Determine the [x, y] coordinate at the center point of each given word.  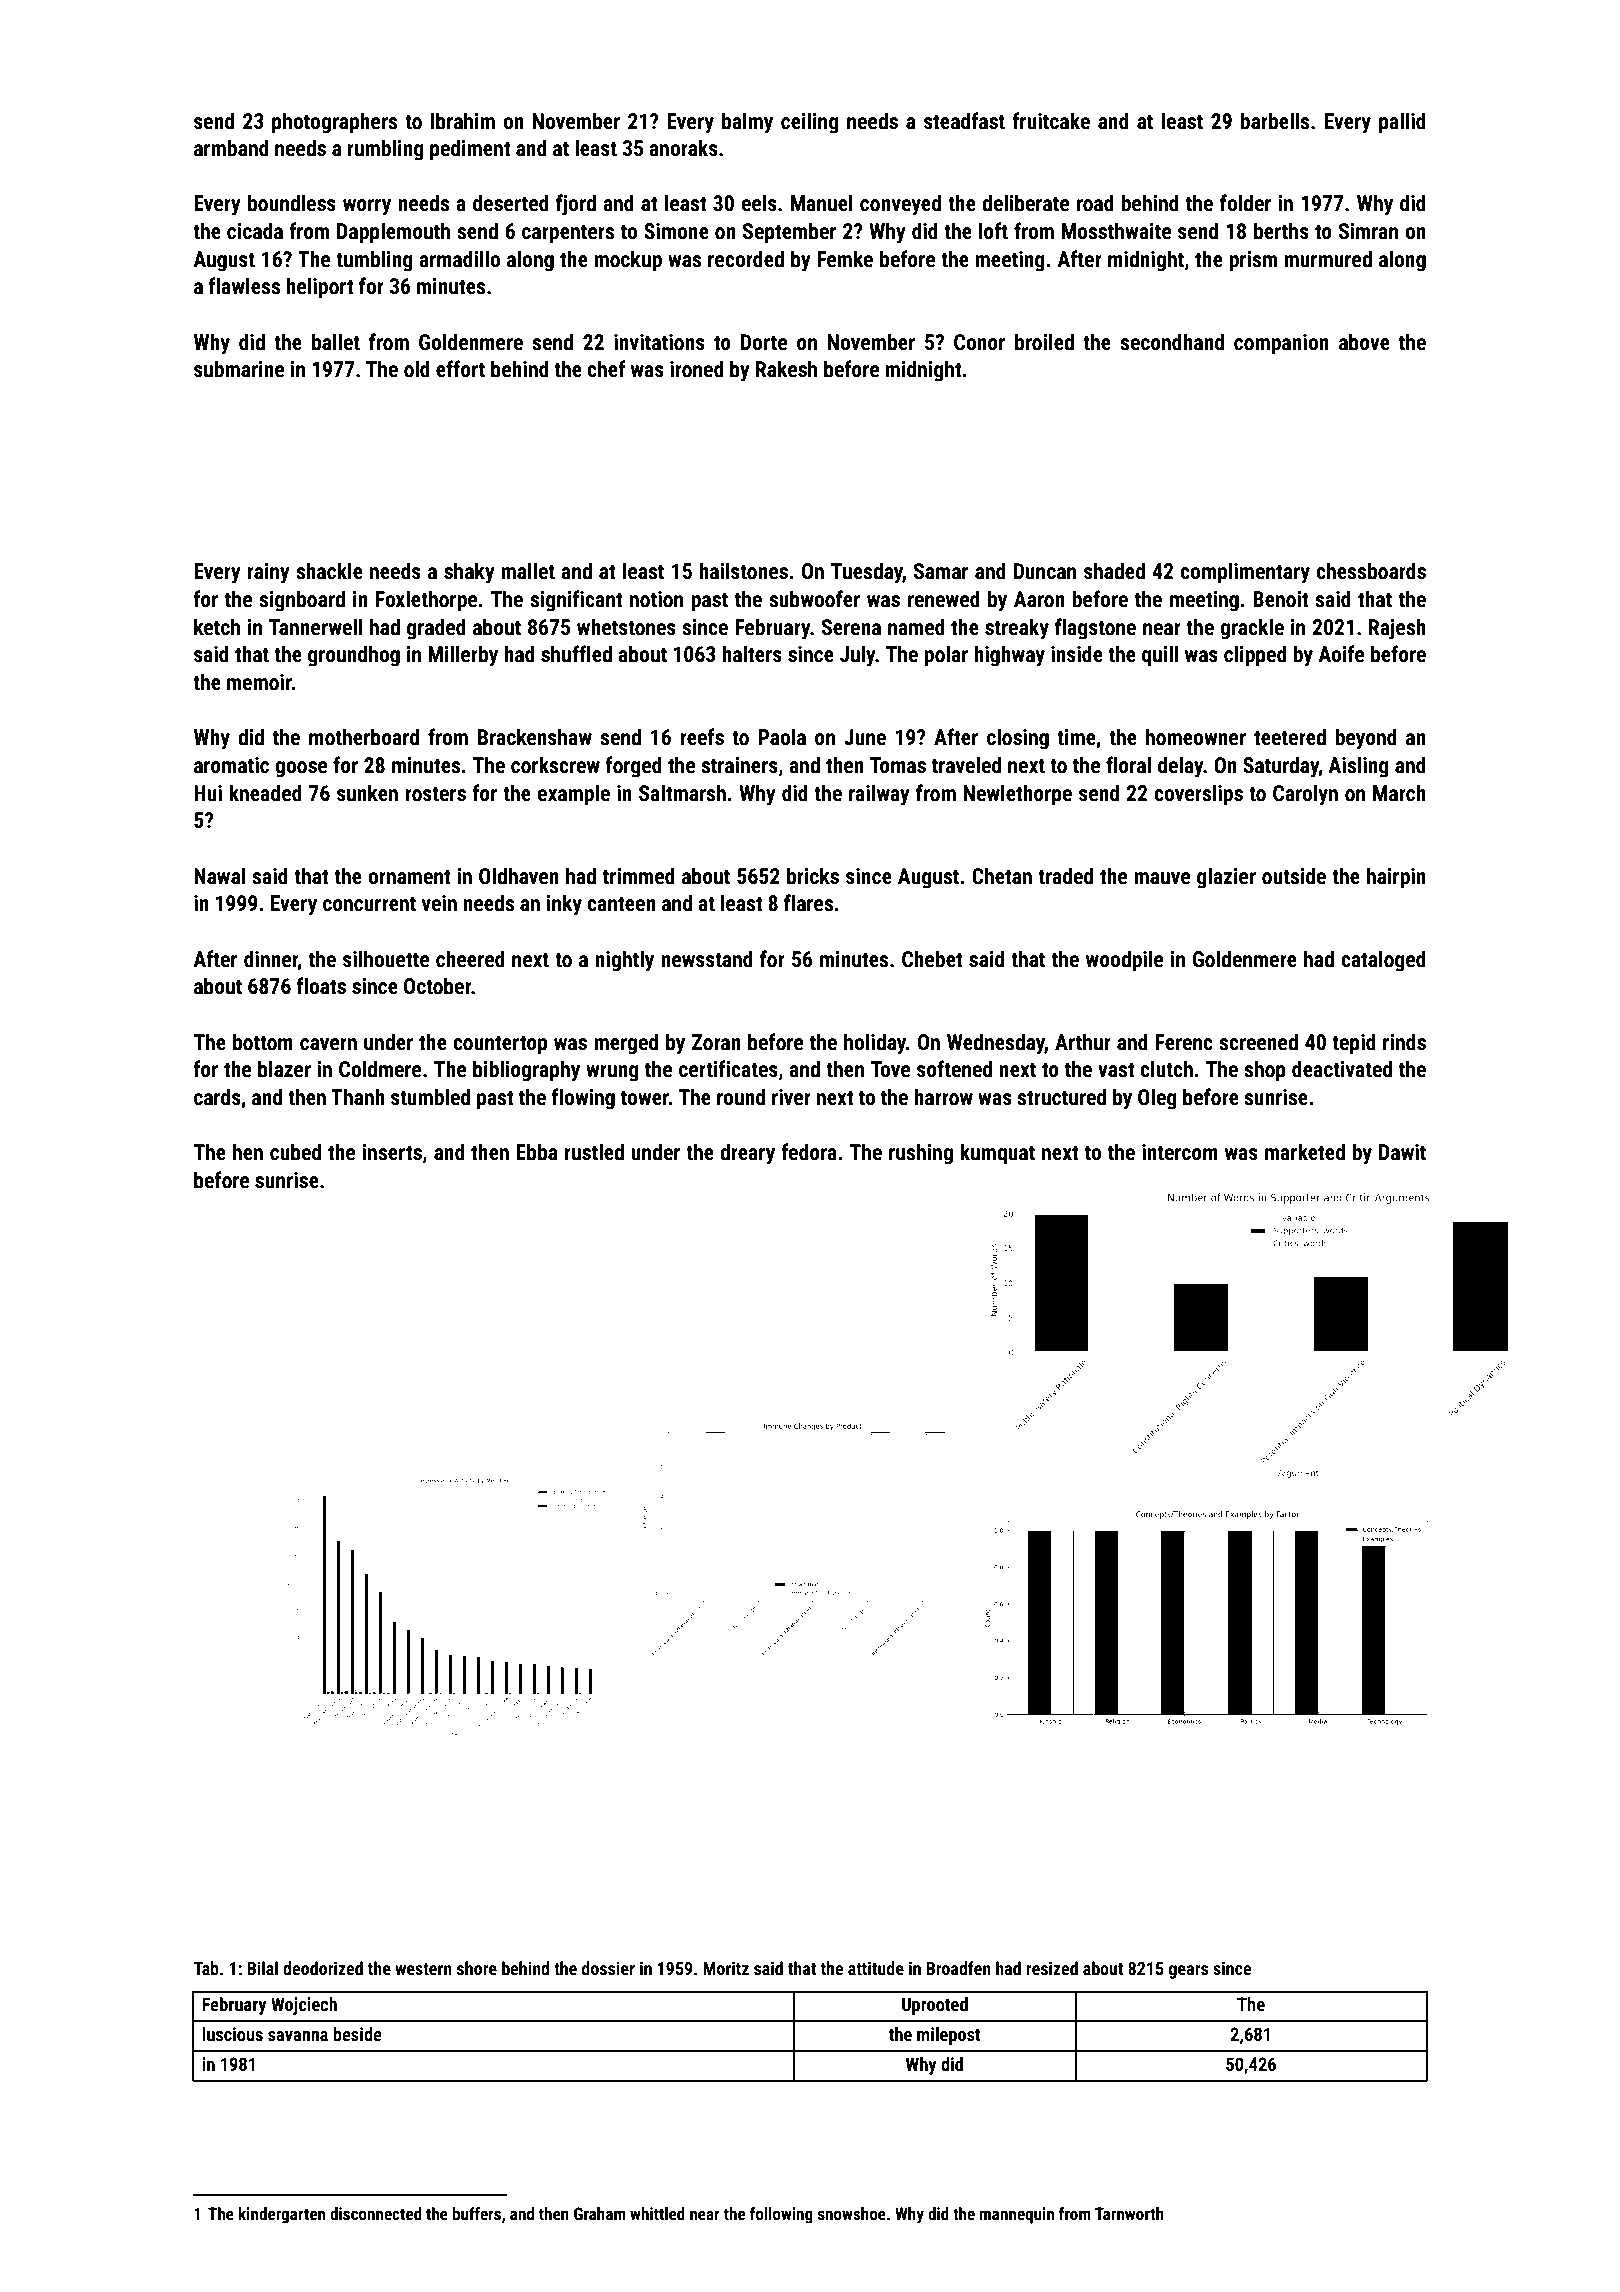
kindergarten [282, 2215]
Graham [600, 2213]
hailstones [743, 571]
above [1364, 342]
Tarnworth [1129, 2213]
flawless [244, 286]
